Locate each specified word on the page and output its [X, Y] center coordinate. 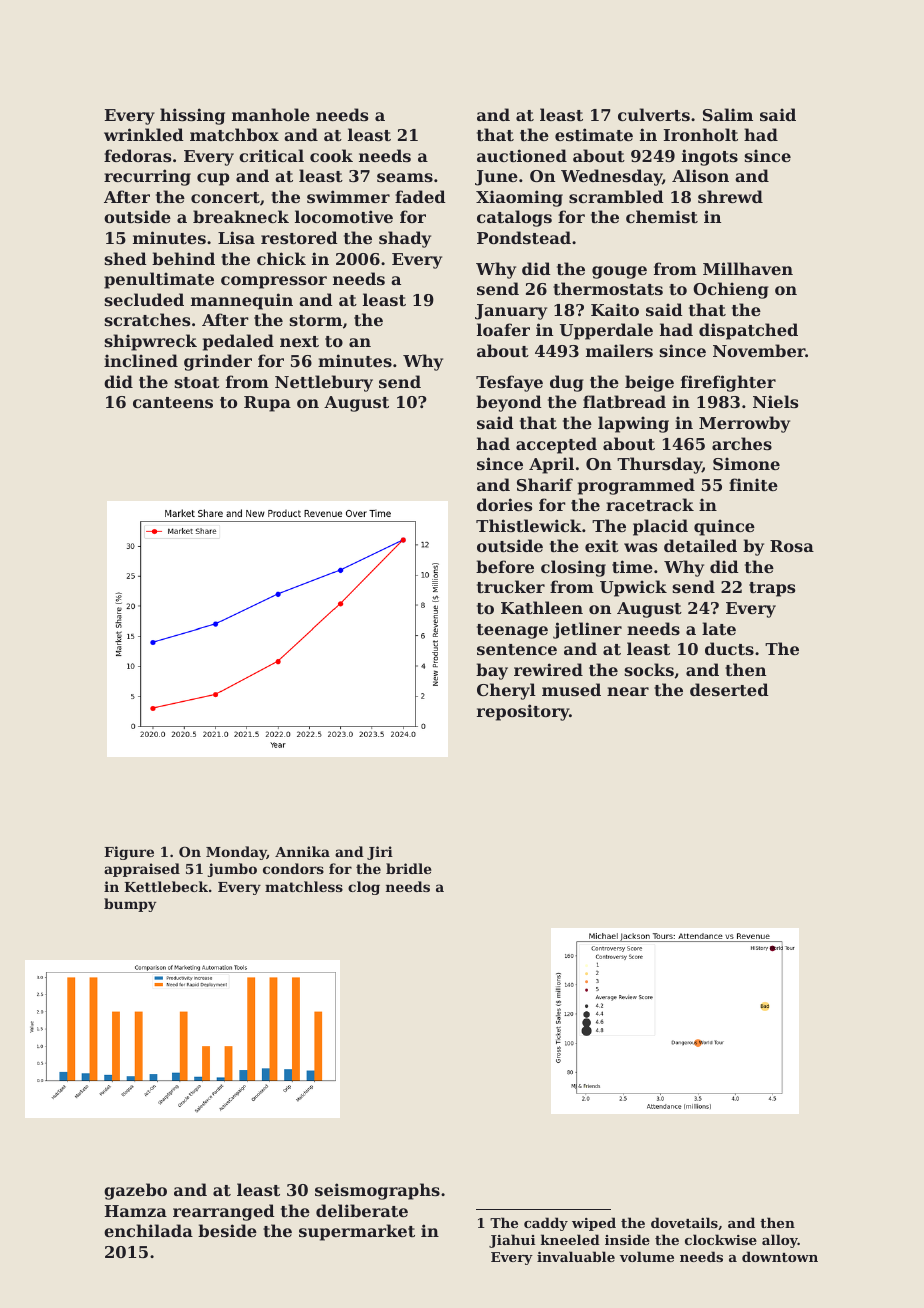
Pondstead [524, 237]
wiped [594, 1224]
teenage [512, 631]
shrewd [730, 196]
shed [126, 258]
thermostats [608, 288]
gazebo [135, 1191]
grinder [218, 362]
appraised [142, 870]
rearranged [224, 1212]
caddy [546, 1224]
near [628, 691]
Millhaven [748, 268]
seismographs [377, 1191]
